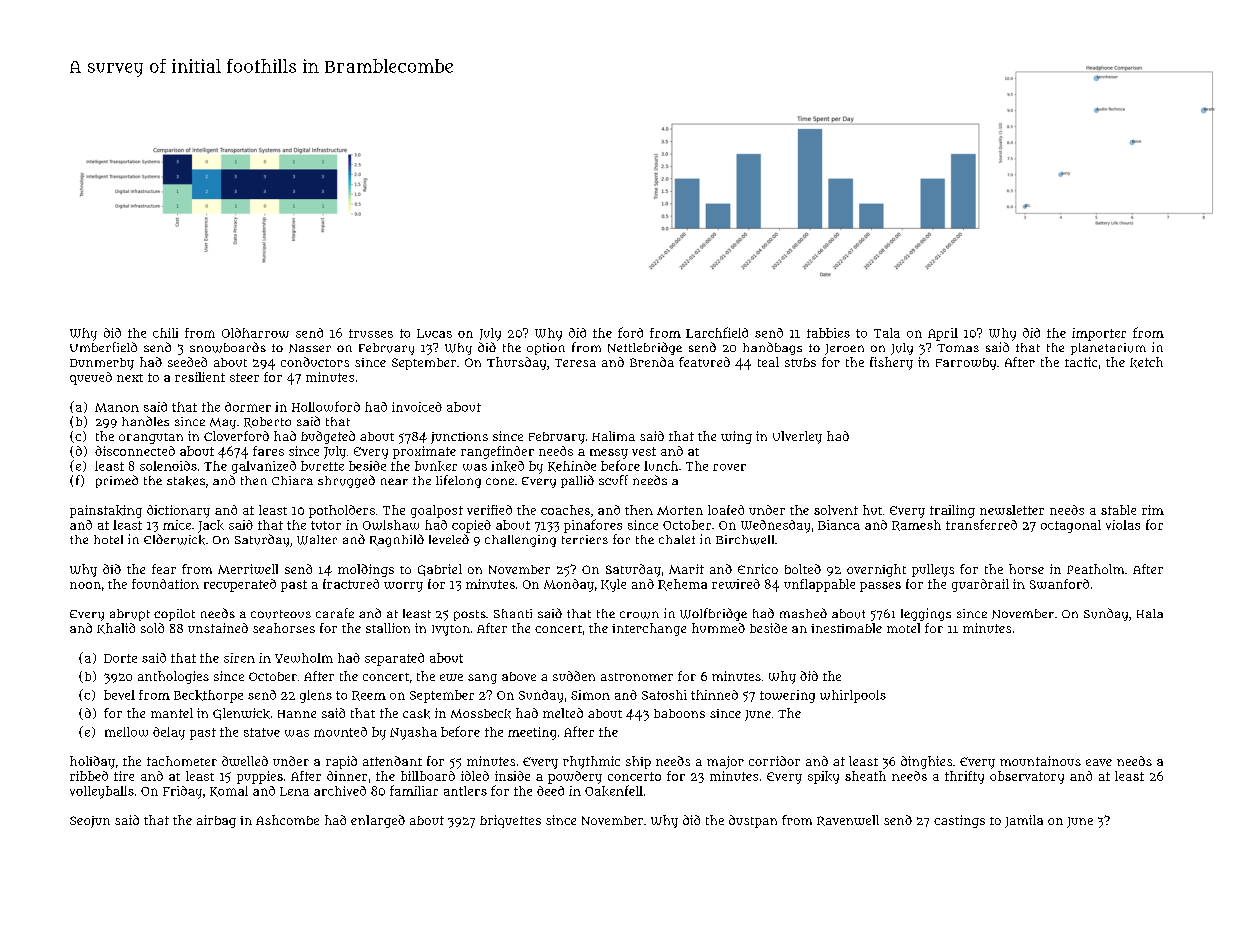 The width and height of the document is (1233, 952). I want to click on challenging, so click(520, 541).
